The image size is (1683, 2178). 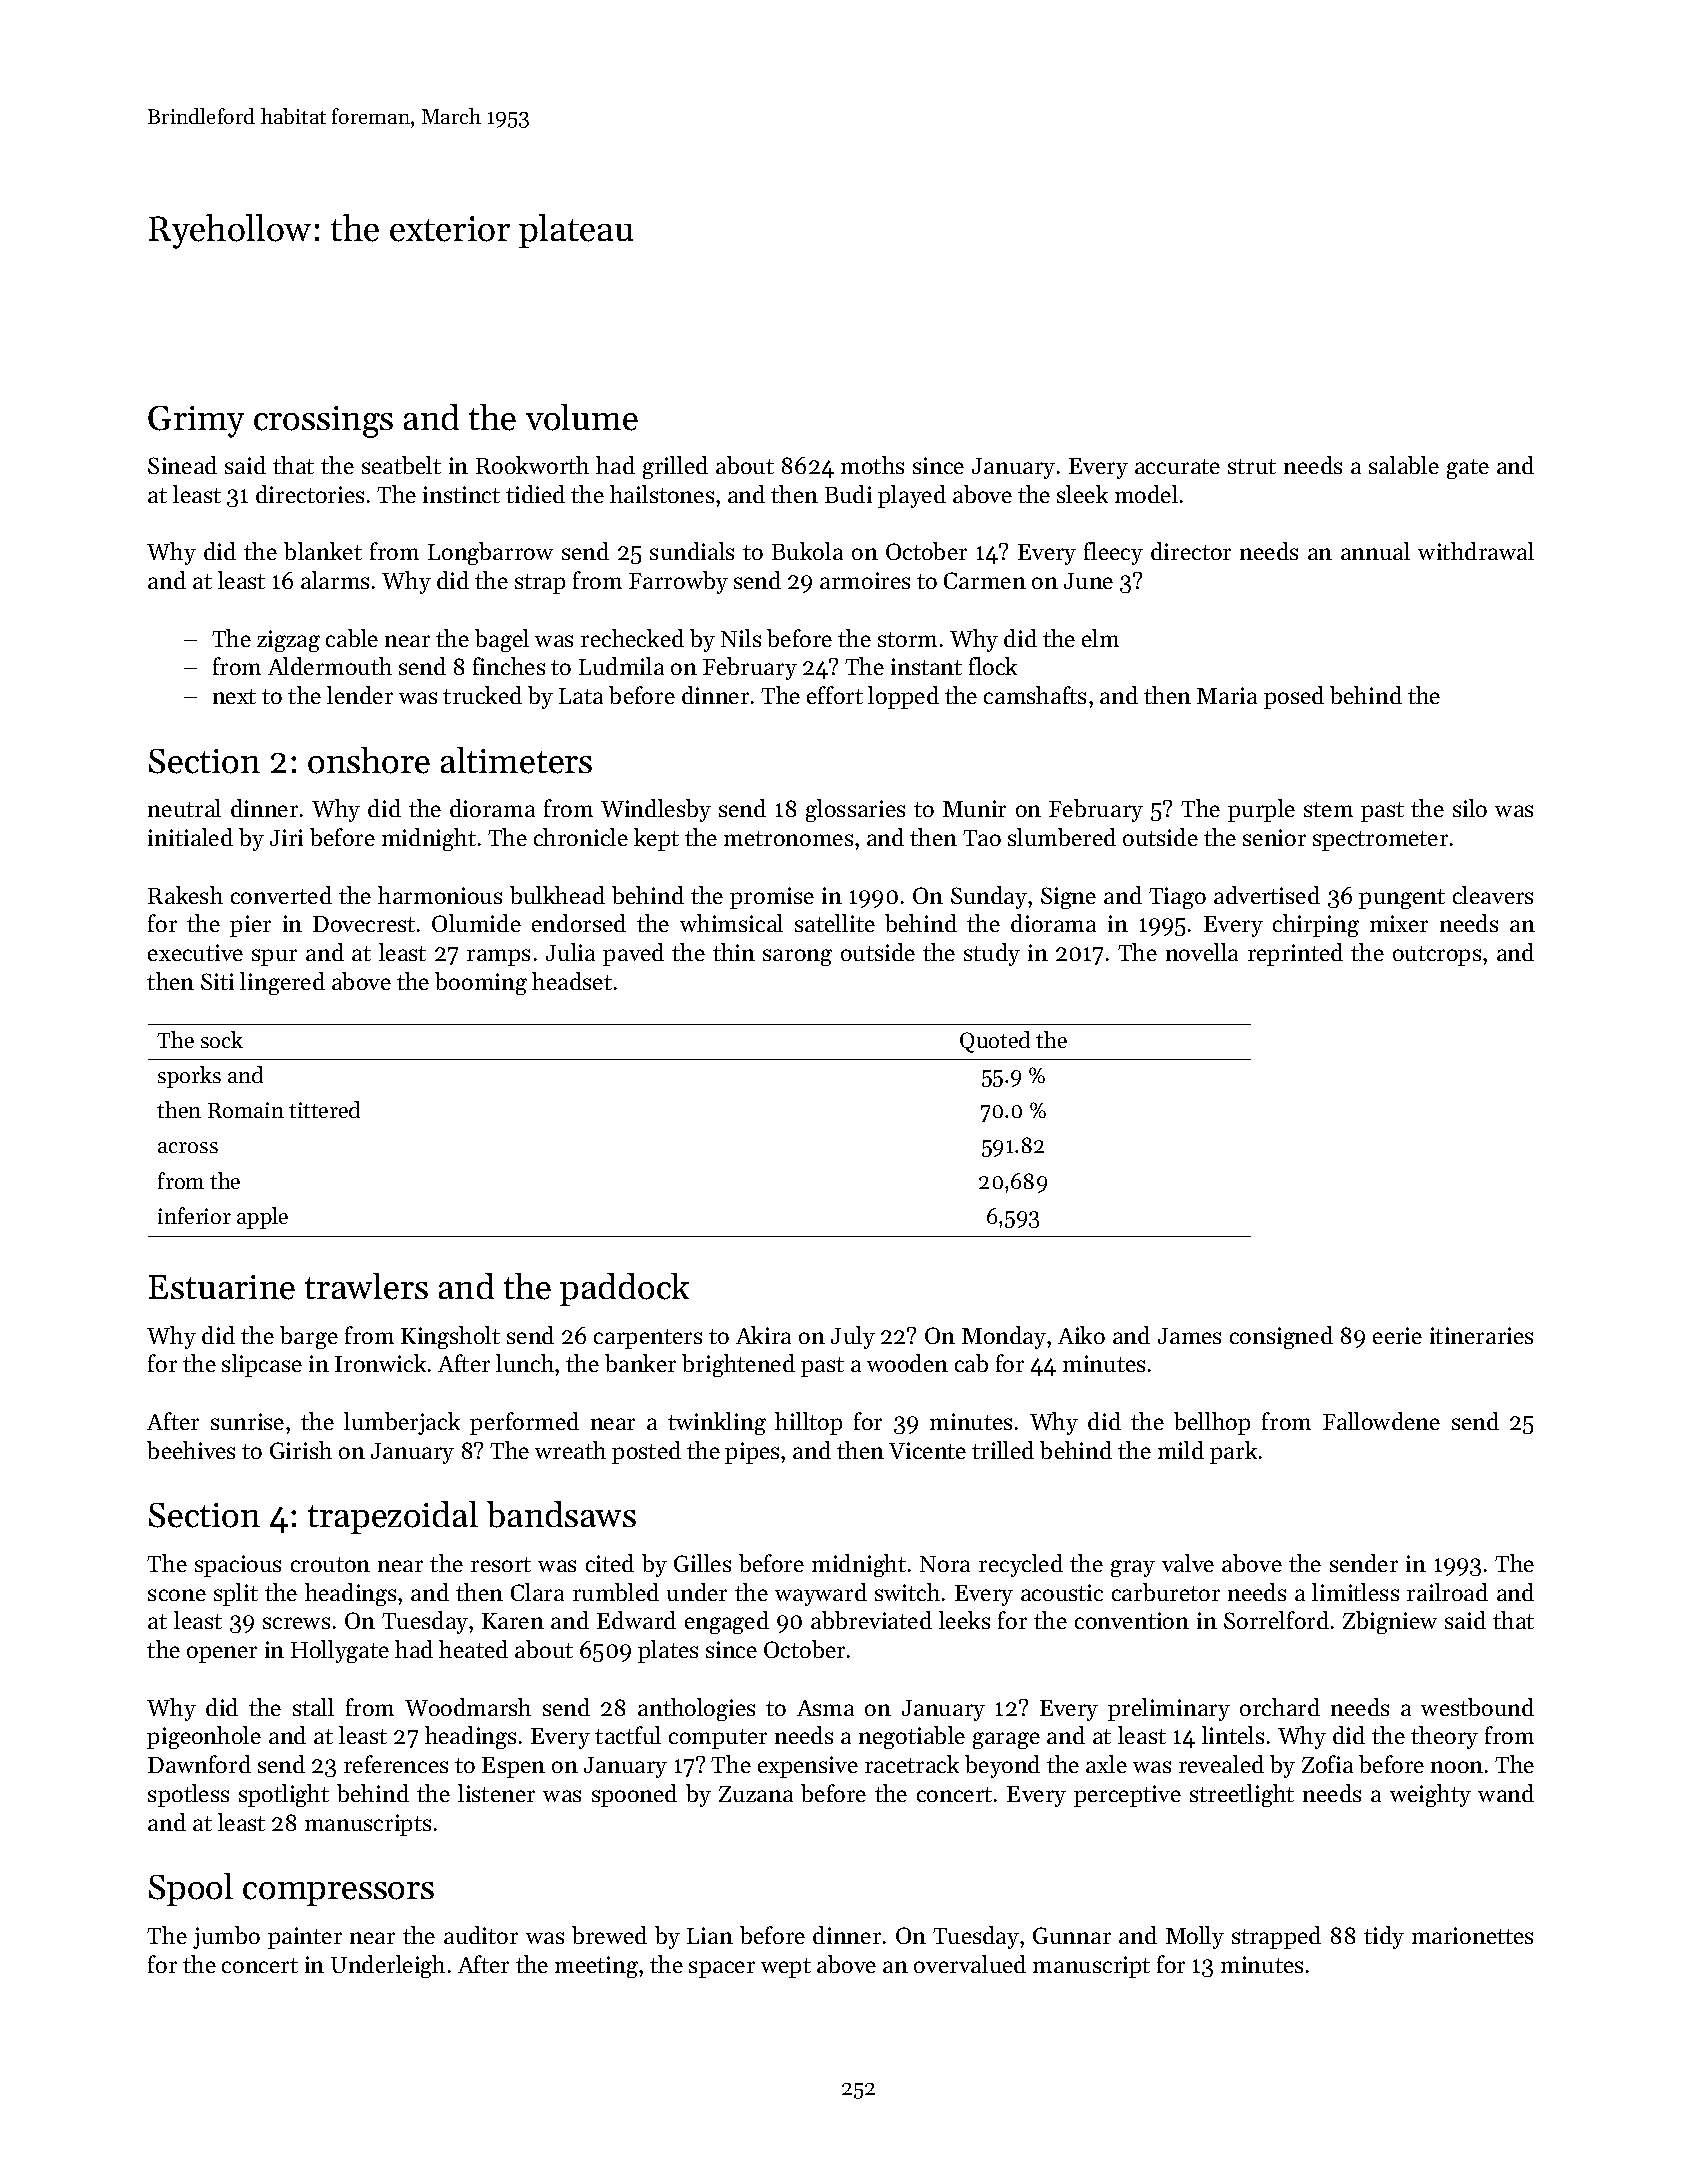 I want to click on Sunday, so click(x=989, y=897).
